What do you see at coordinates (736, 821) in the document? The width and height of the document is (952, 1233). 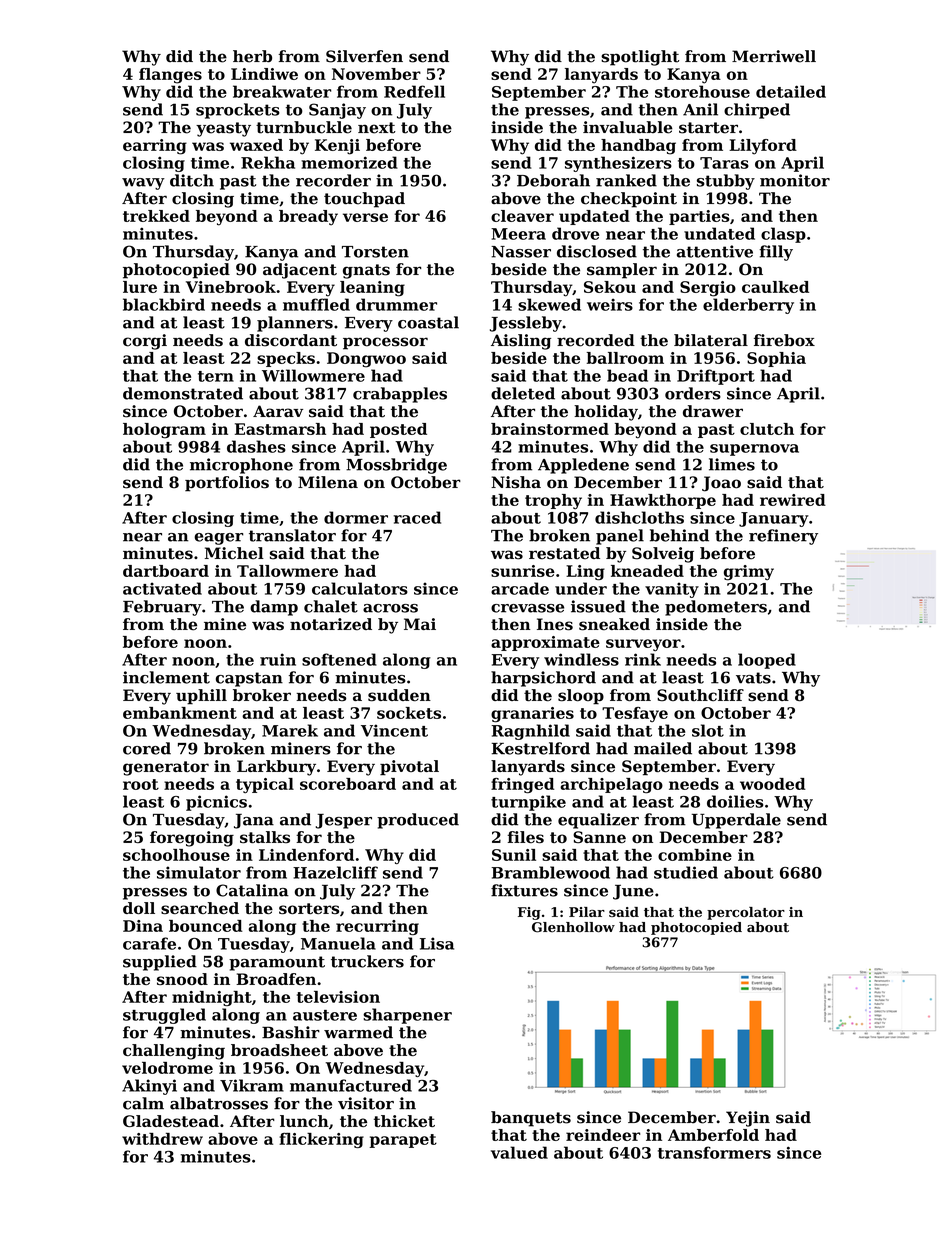 I see `Upperdale` at bounding box center [736, 821].
